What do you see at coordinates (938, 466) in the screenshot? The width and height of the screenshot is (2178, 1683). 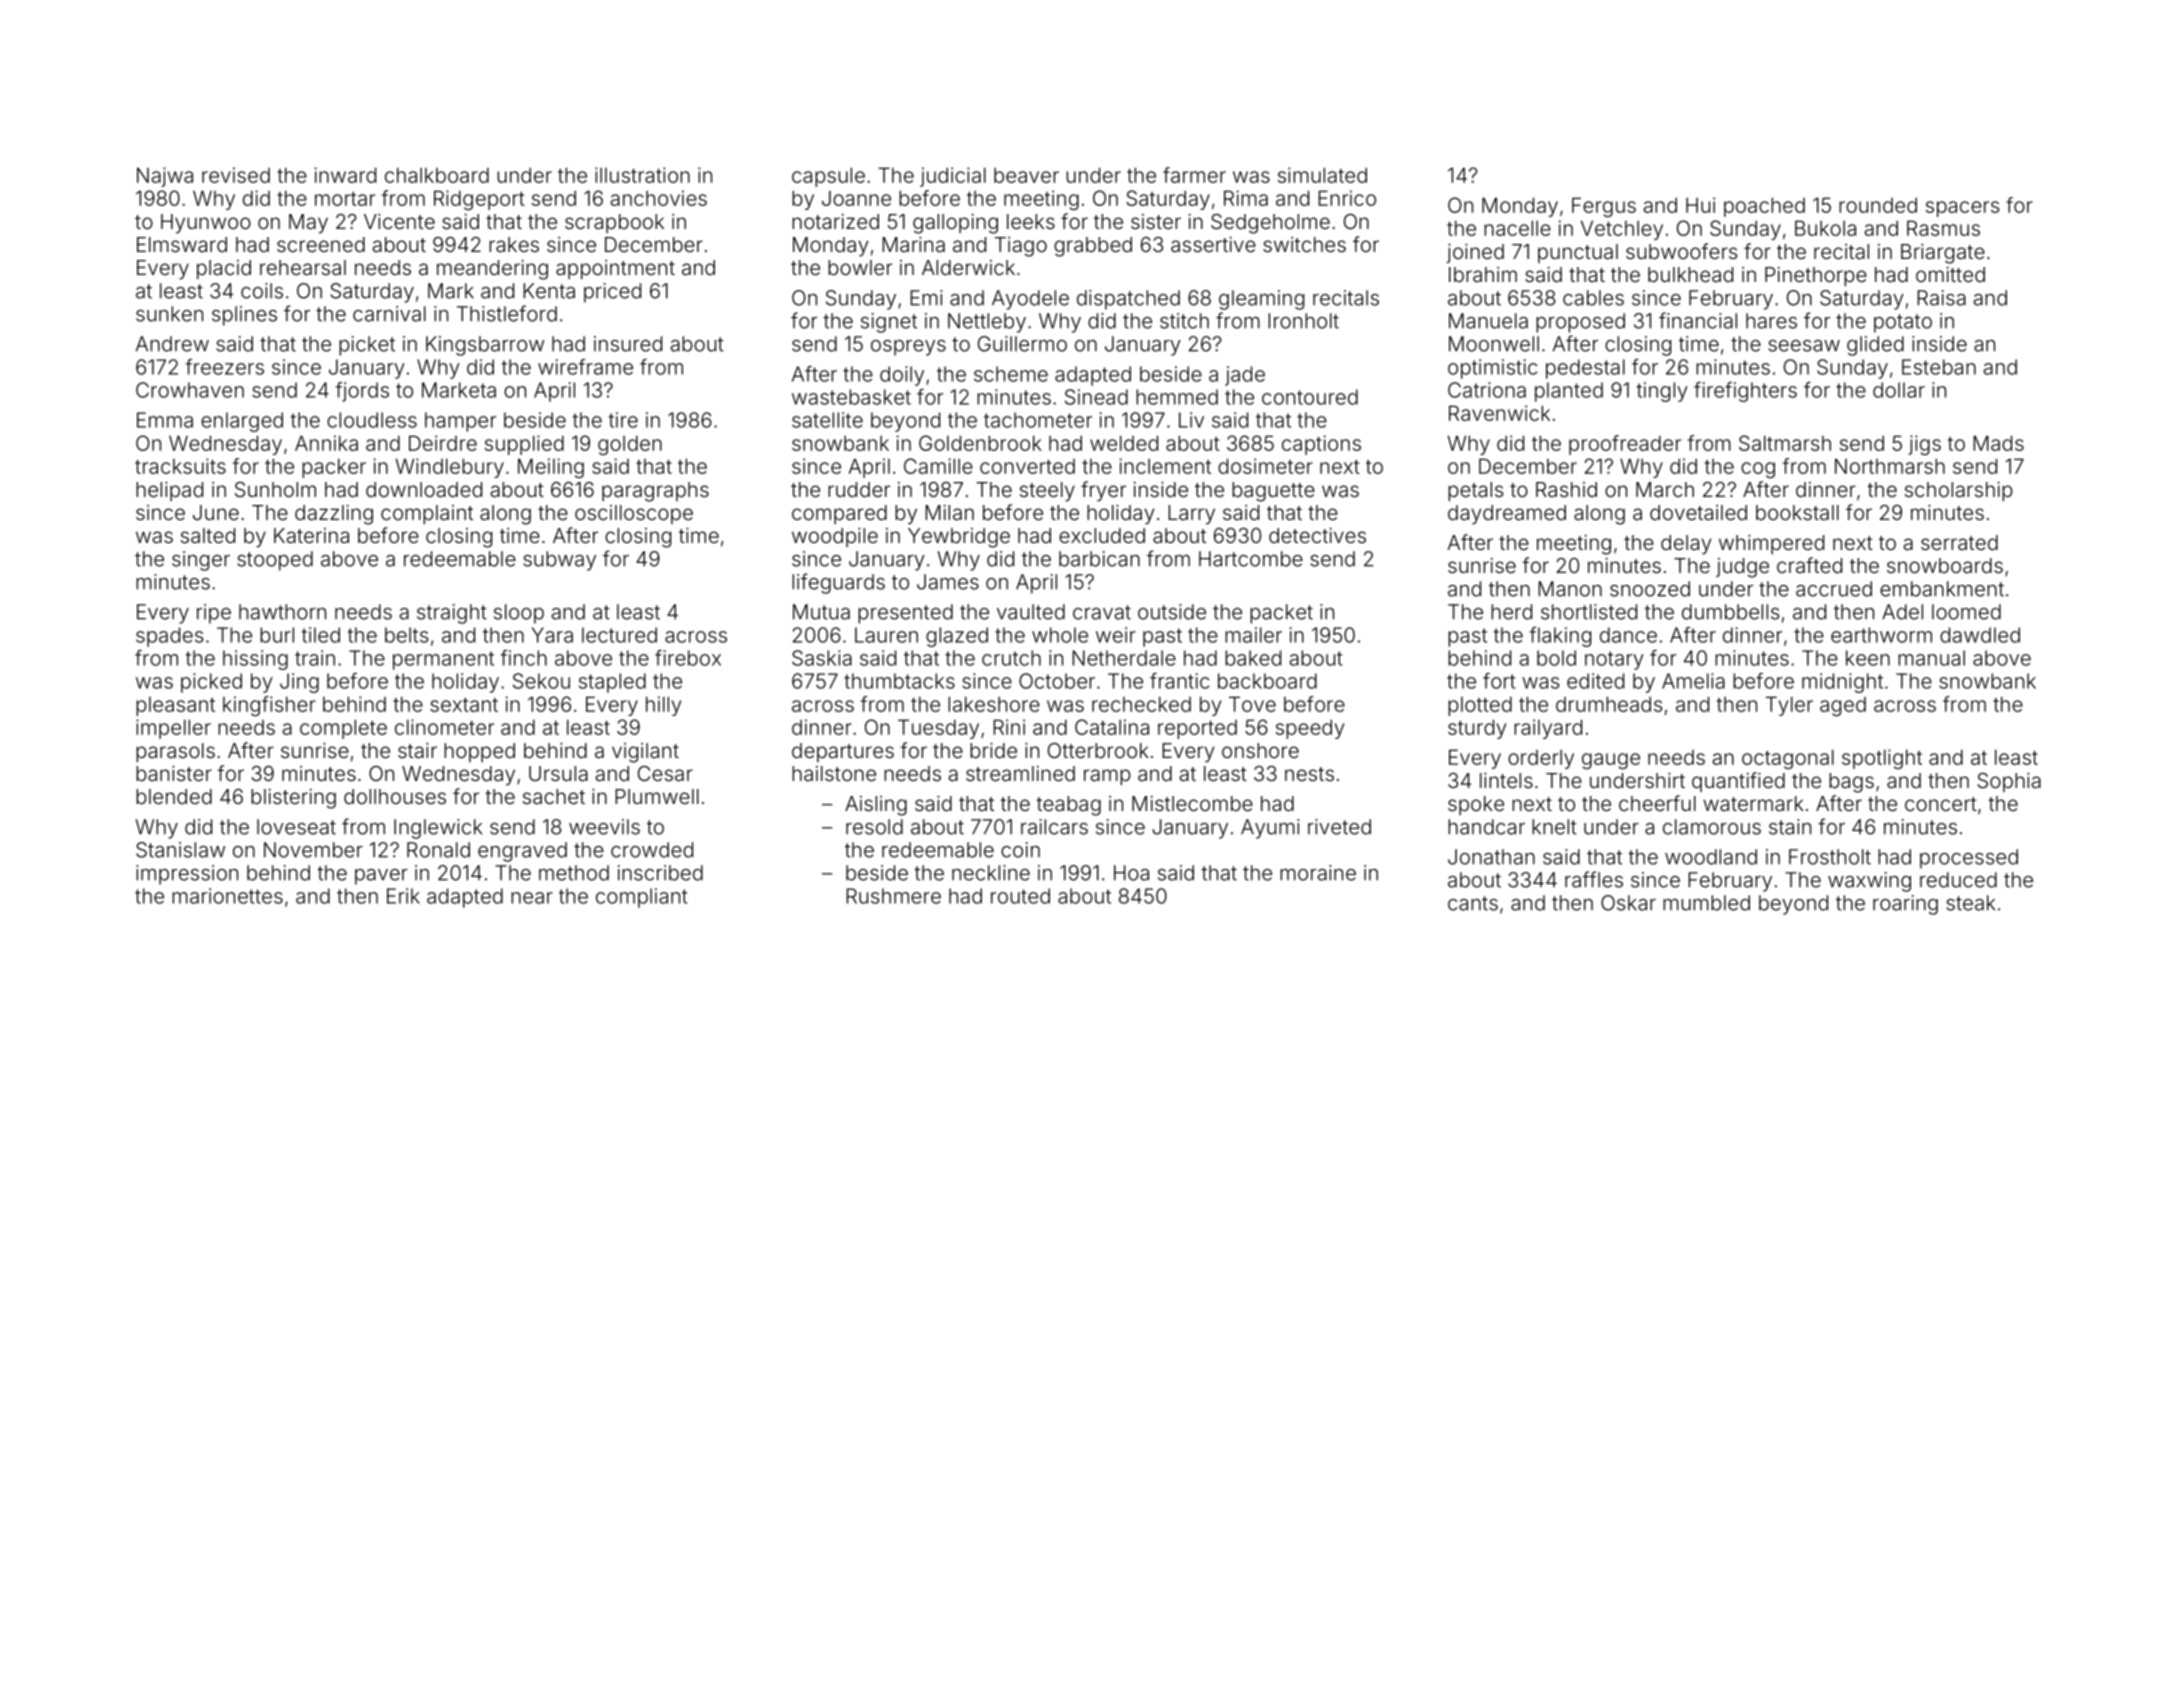 I see `Camille` at bounding box center [938, 466].
